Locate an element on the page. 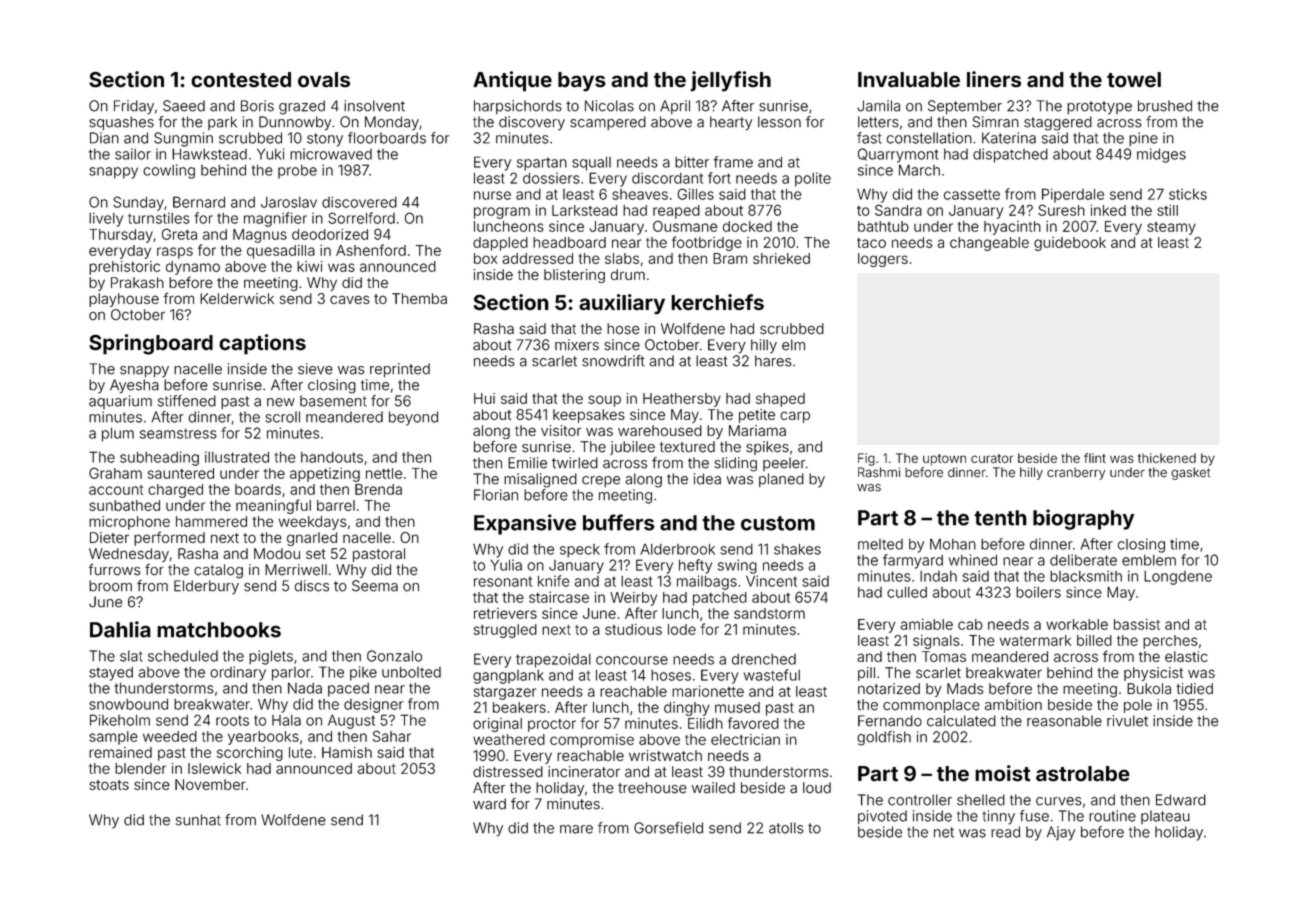 The width and height of the page is (1308, 924). guidebook is located at coordinates (1070, 244).
